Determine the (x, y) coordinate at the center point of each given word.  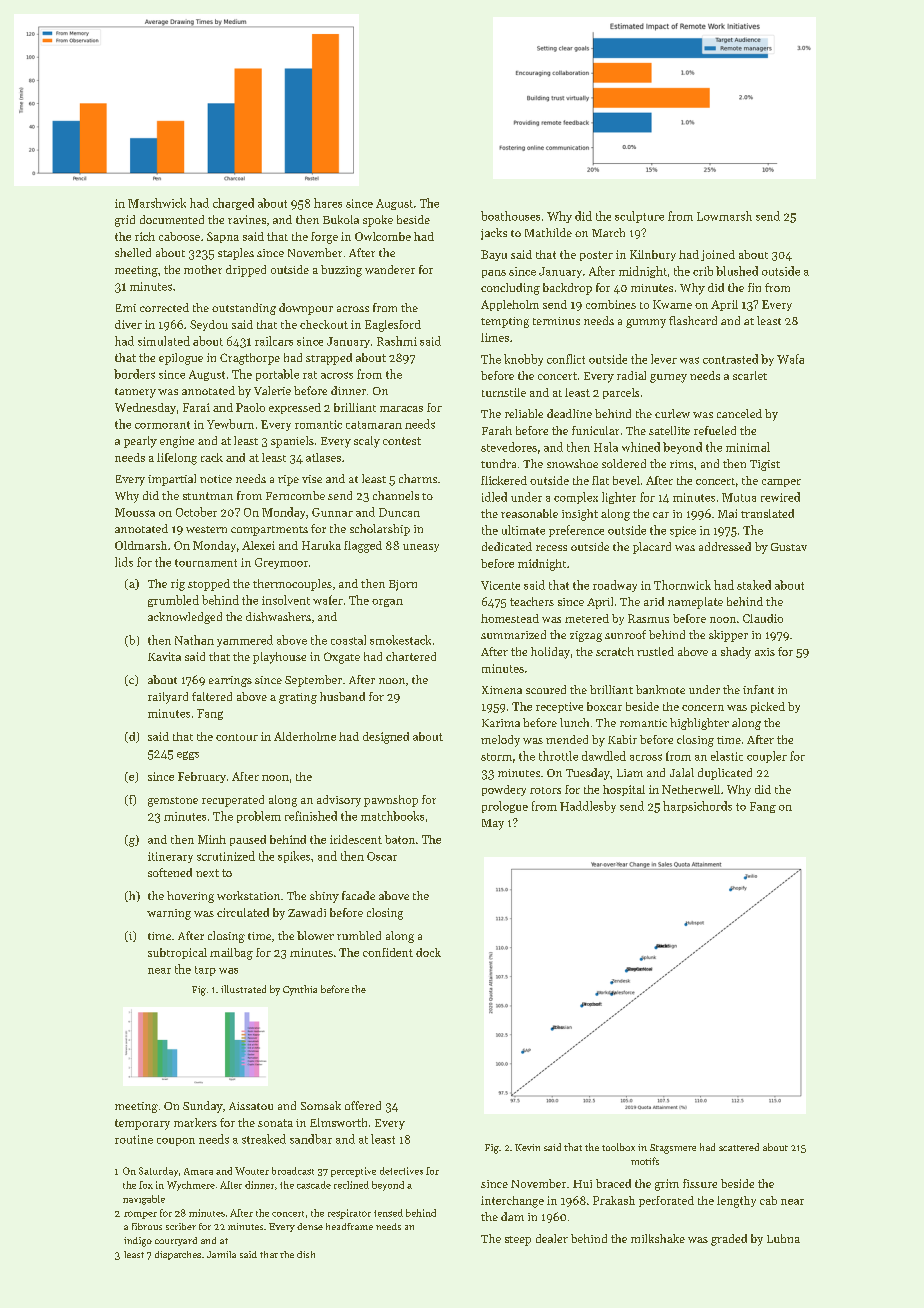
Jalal (682, 772)
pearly (140, 442)
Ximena (502, 690)
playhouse (279, 658)
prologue (505, 807)
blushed (737, 271)
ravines (247, 219)
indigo (138, 1242)
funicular (595, 430)
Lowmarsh (724, 216)
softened (170, 872)
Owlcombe (383, 236)
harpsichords (697, 807)
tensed (388, 1213)
